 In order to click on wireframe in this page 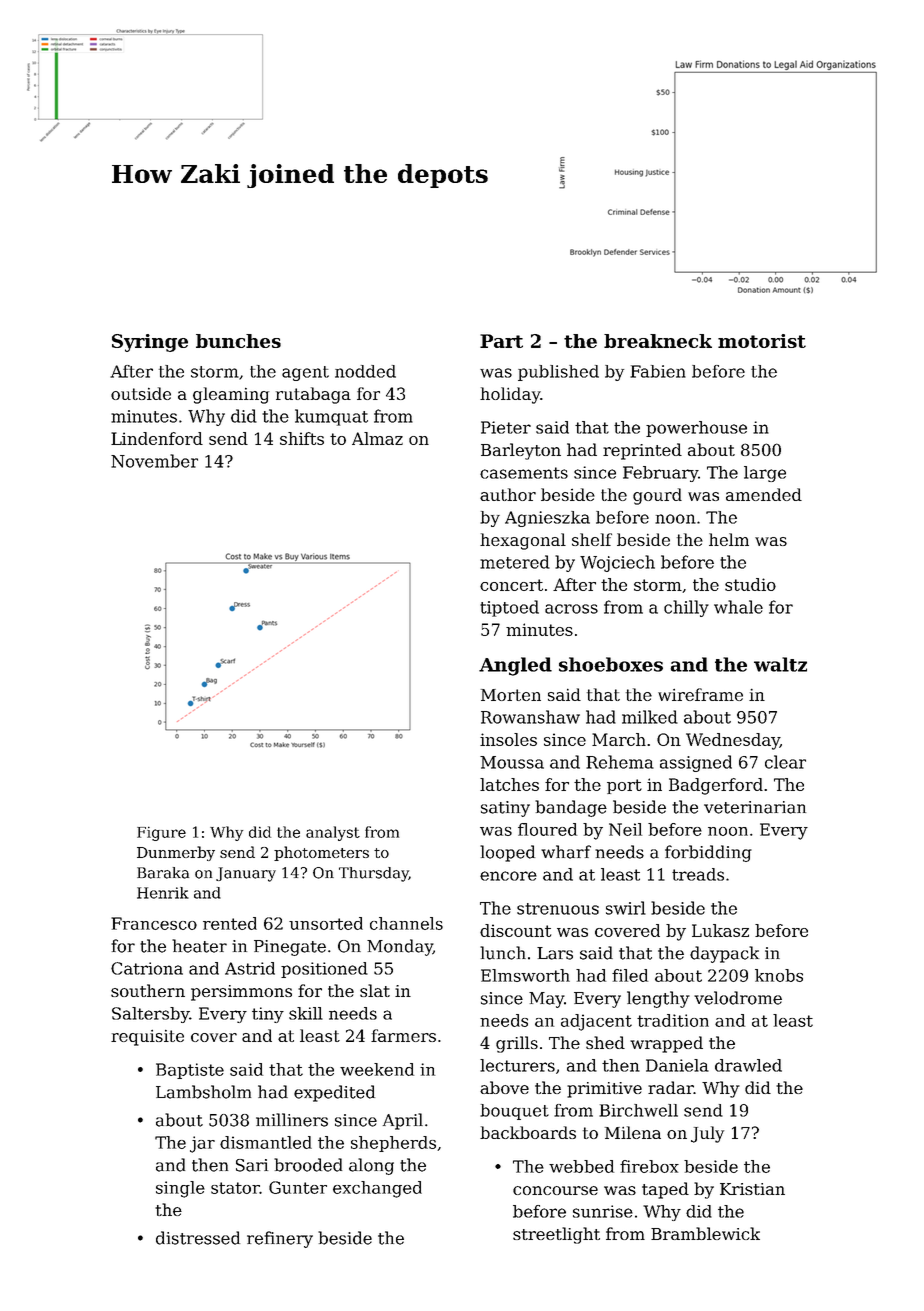, I will do `click(700, 694)`.
